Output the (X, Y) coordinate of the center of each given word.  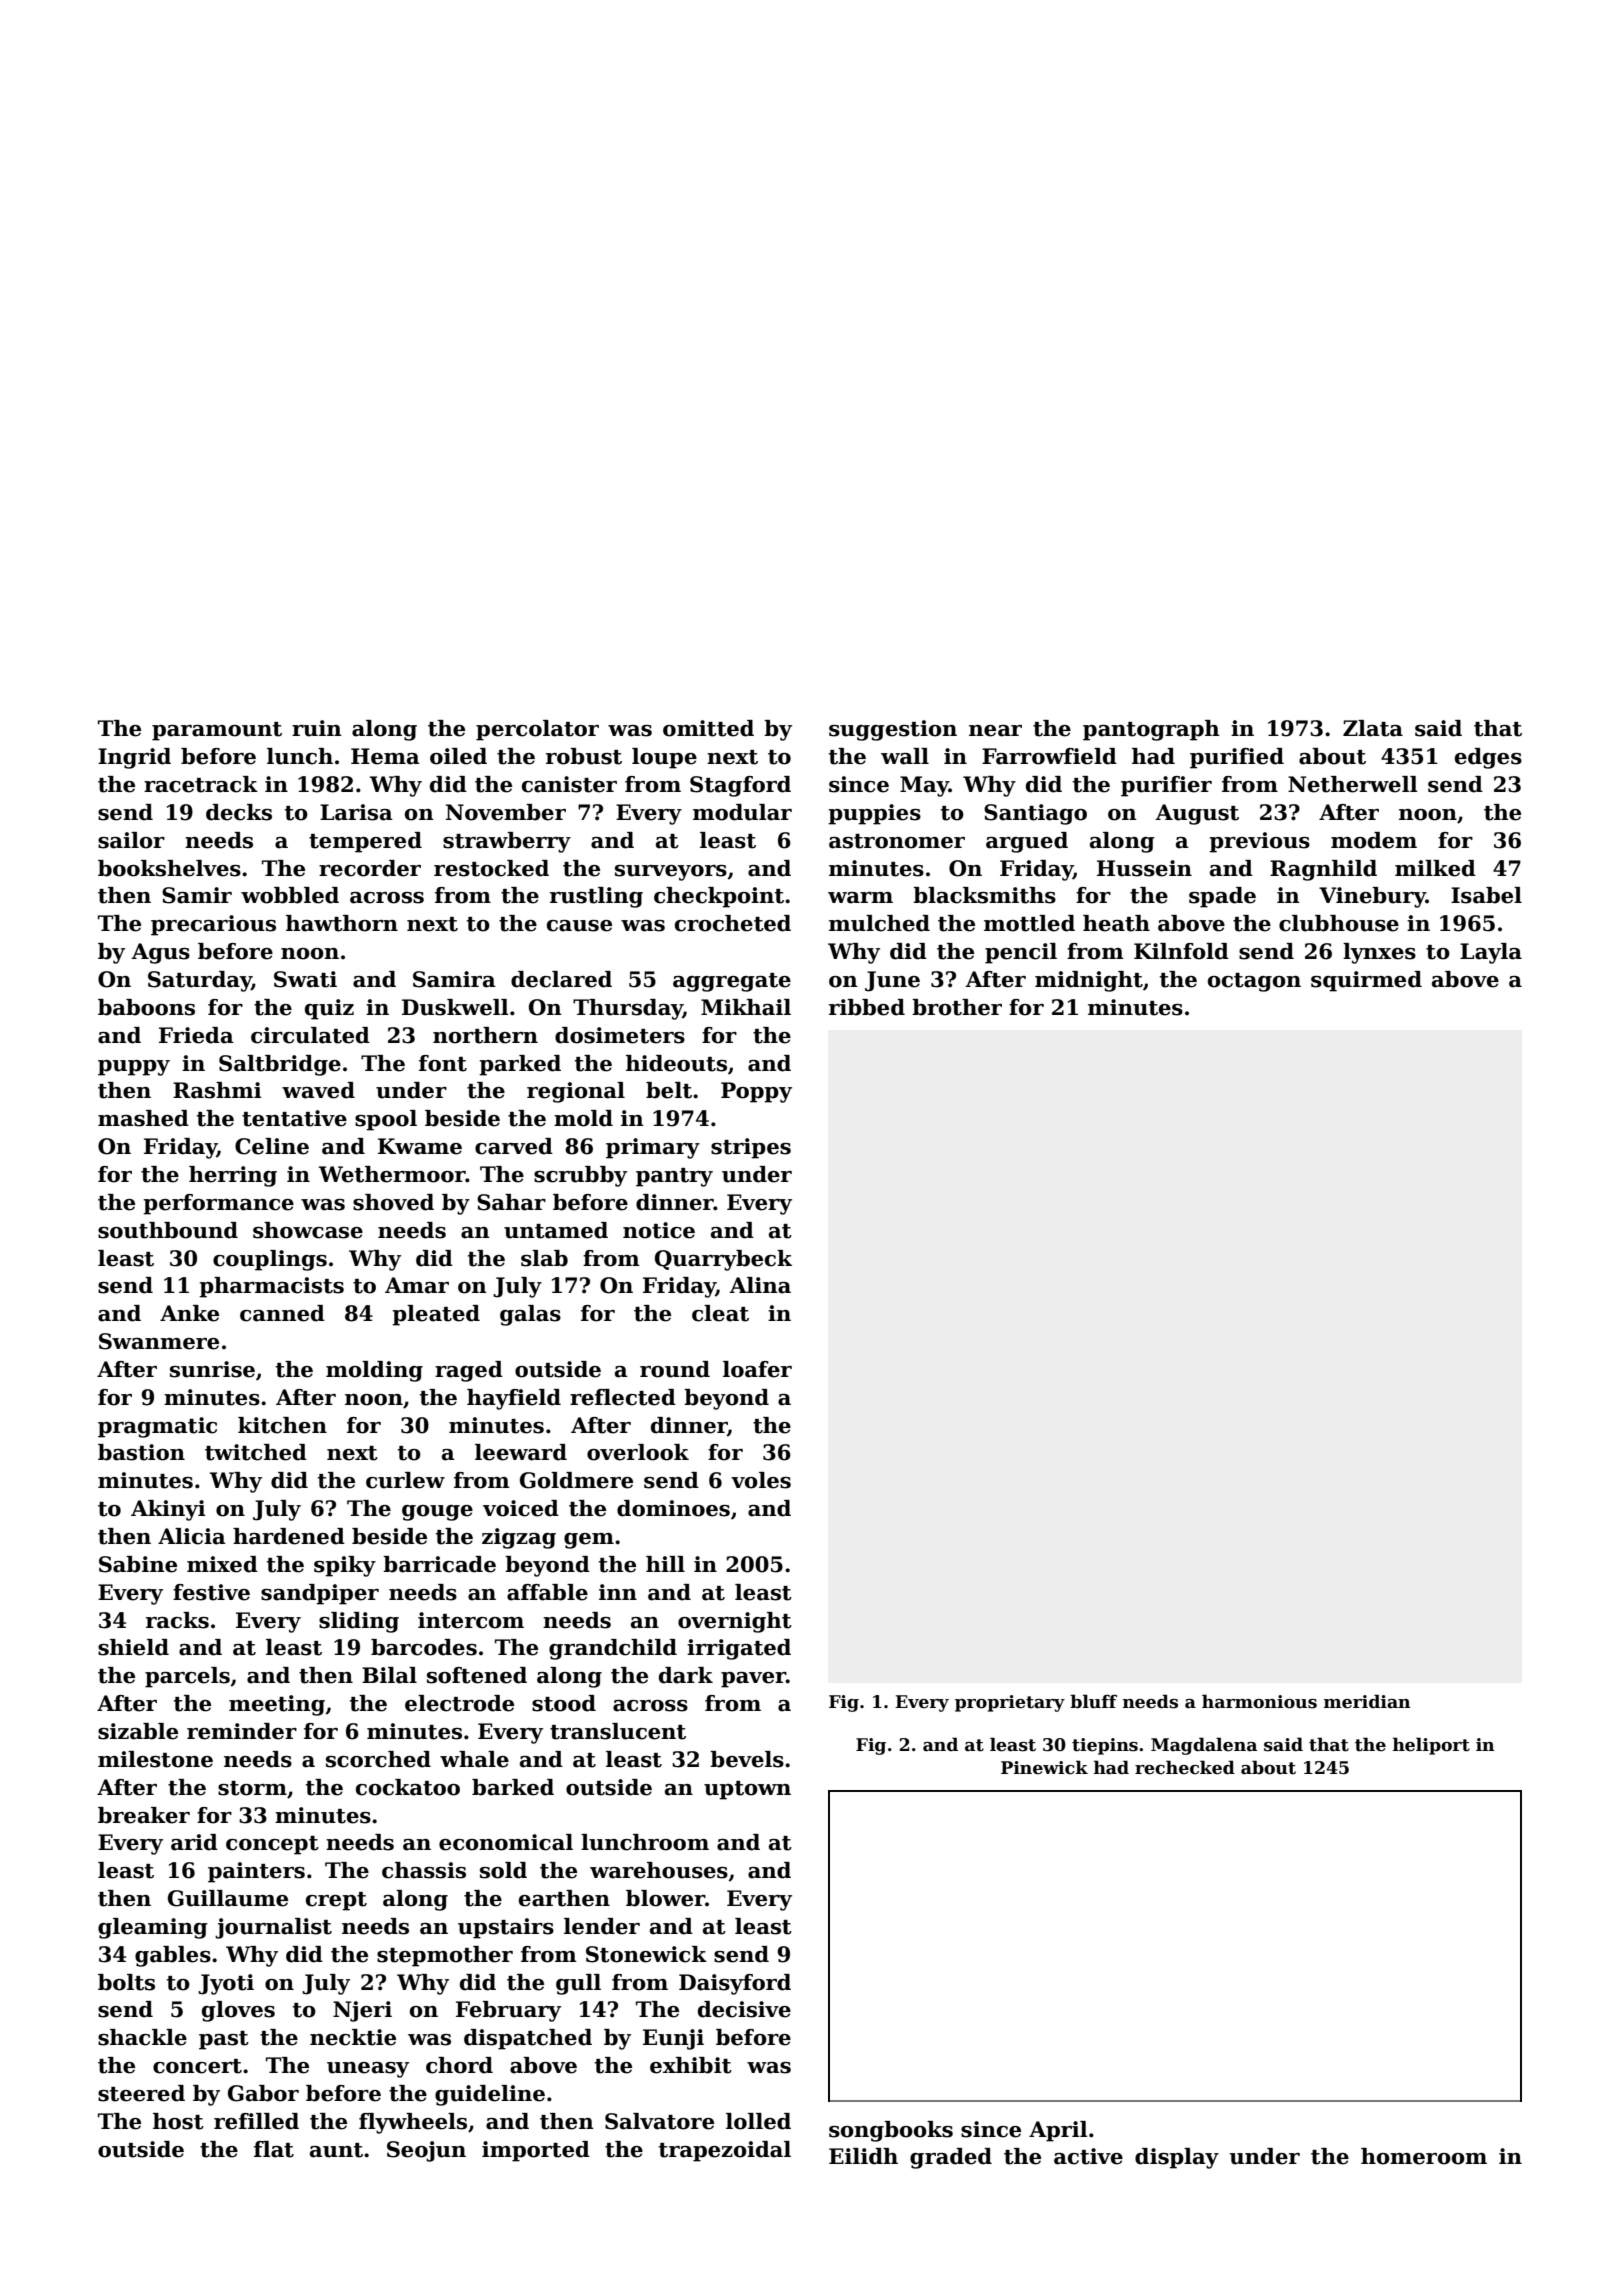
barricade (439, 1564)
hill (665, 1564)
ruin (317, 728)
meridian (1367, 1701)
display (1177, 2158)
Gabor (263, 2093)
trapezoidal (725, 2151)
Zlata (1373, 728)
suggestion (893, 730)
